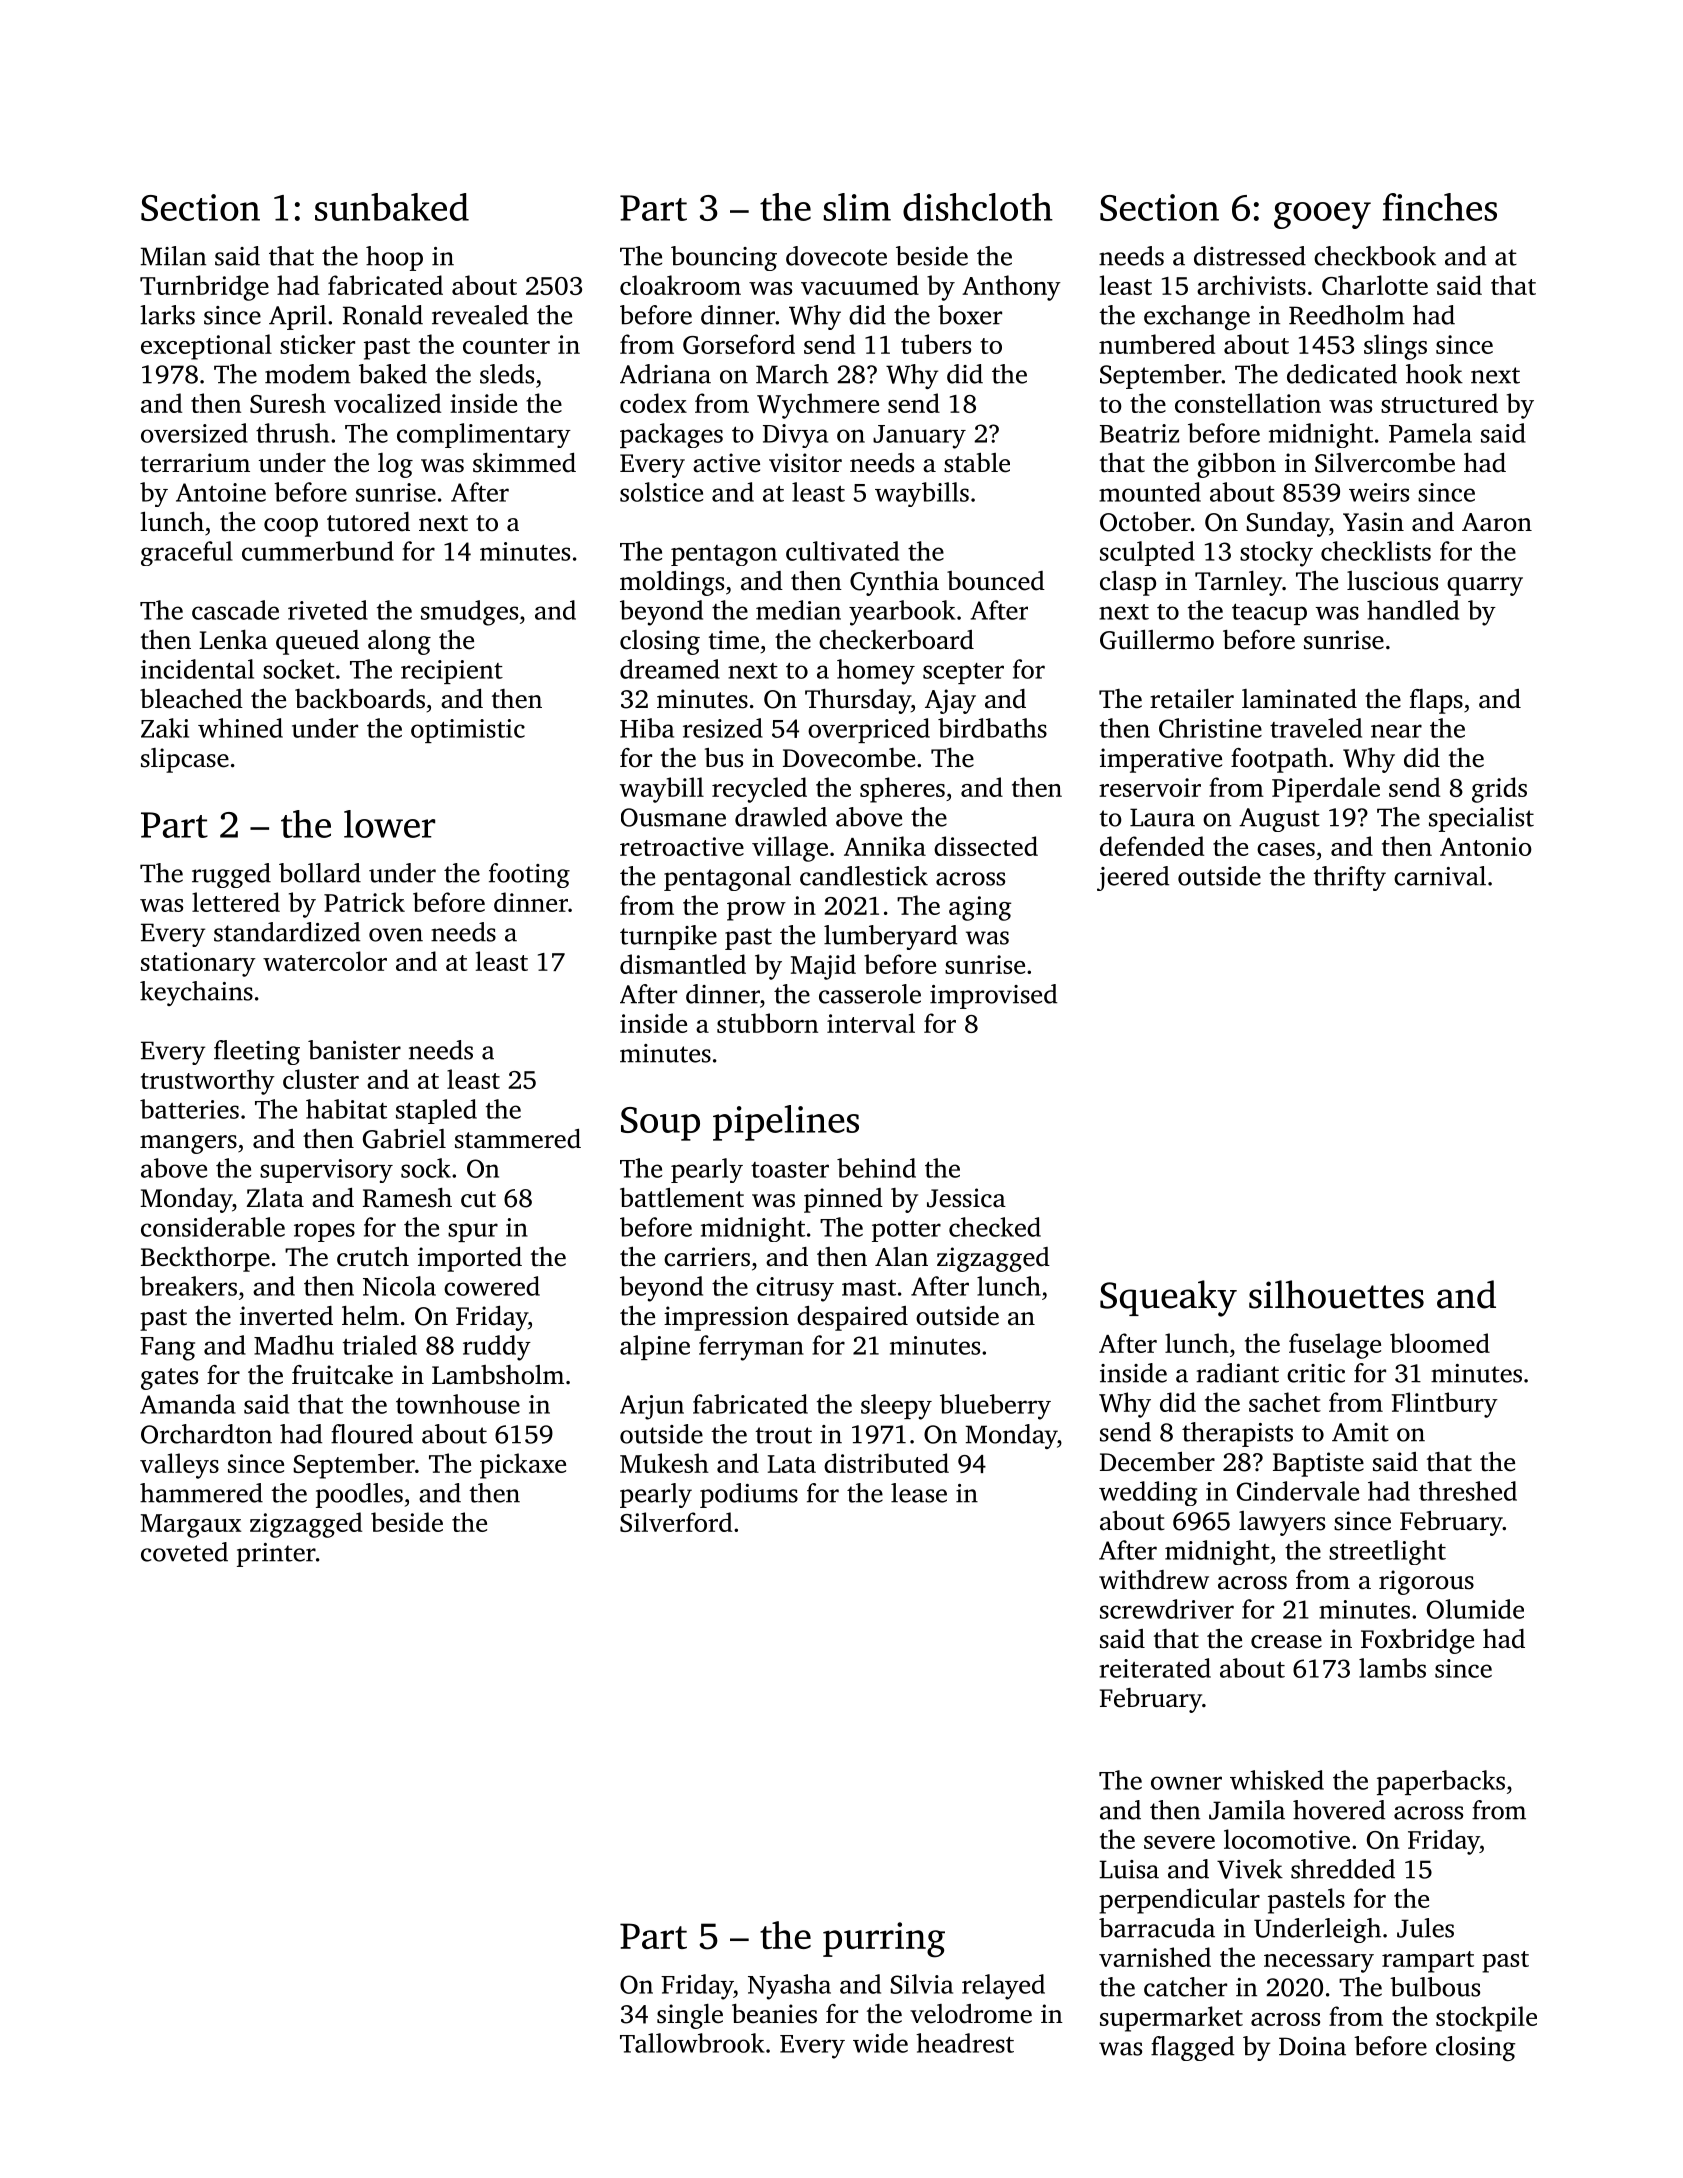 The height and width of the screenshot is (2178, 1683). What do you see at coordinates (1319, 1963) in the screenshot?
I see `necessary` at bounding box center [1319, 1963].
